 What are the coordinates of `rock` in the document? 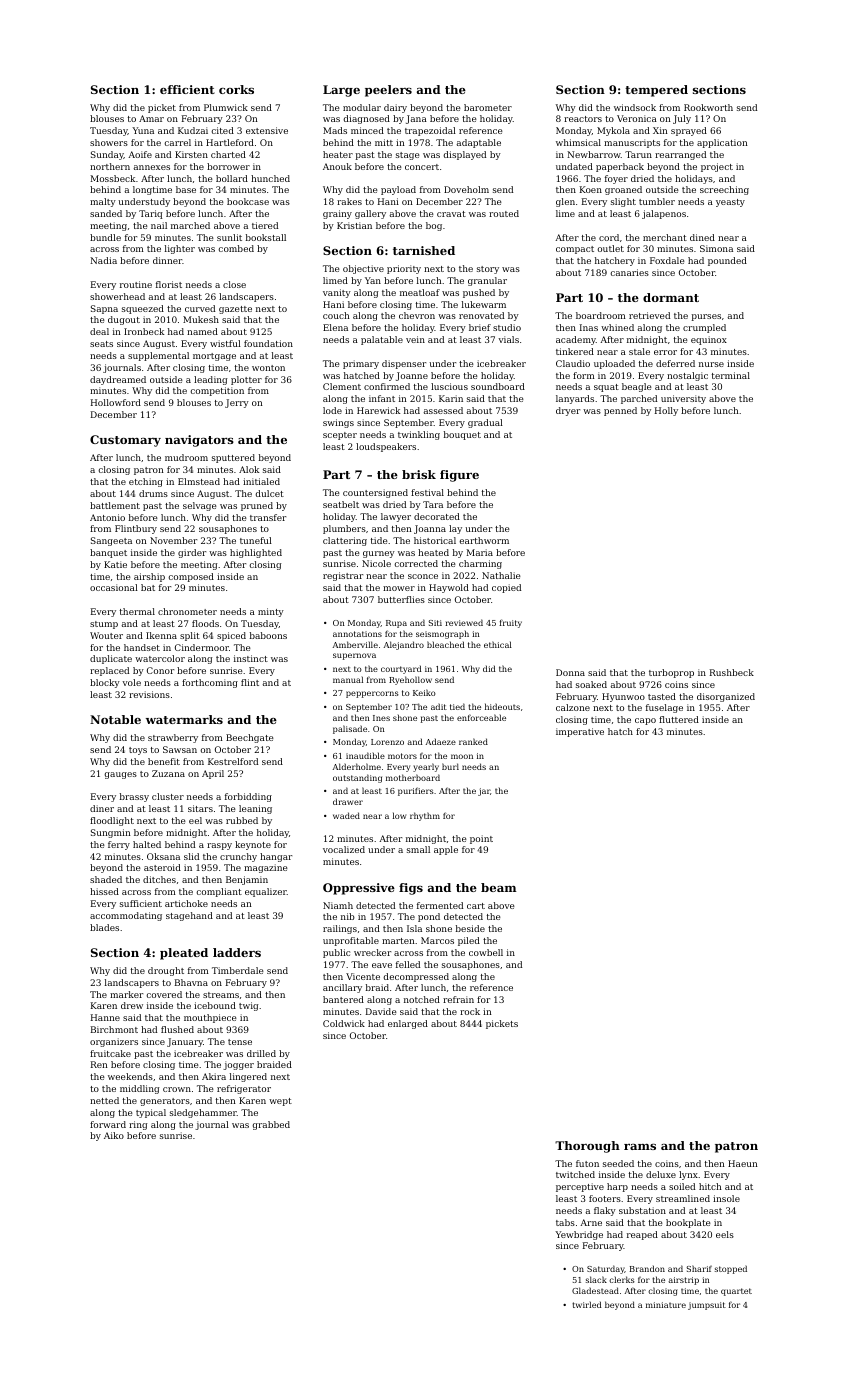 It's located at (470, 1011).
